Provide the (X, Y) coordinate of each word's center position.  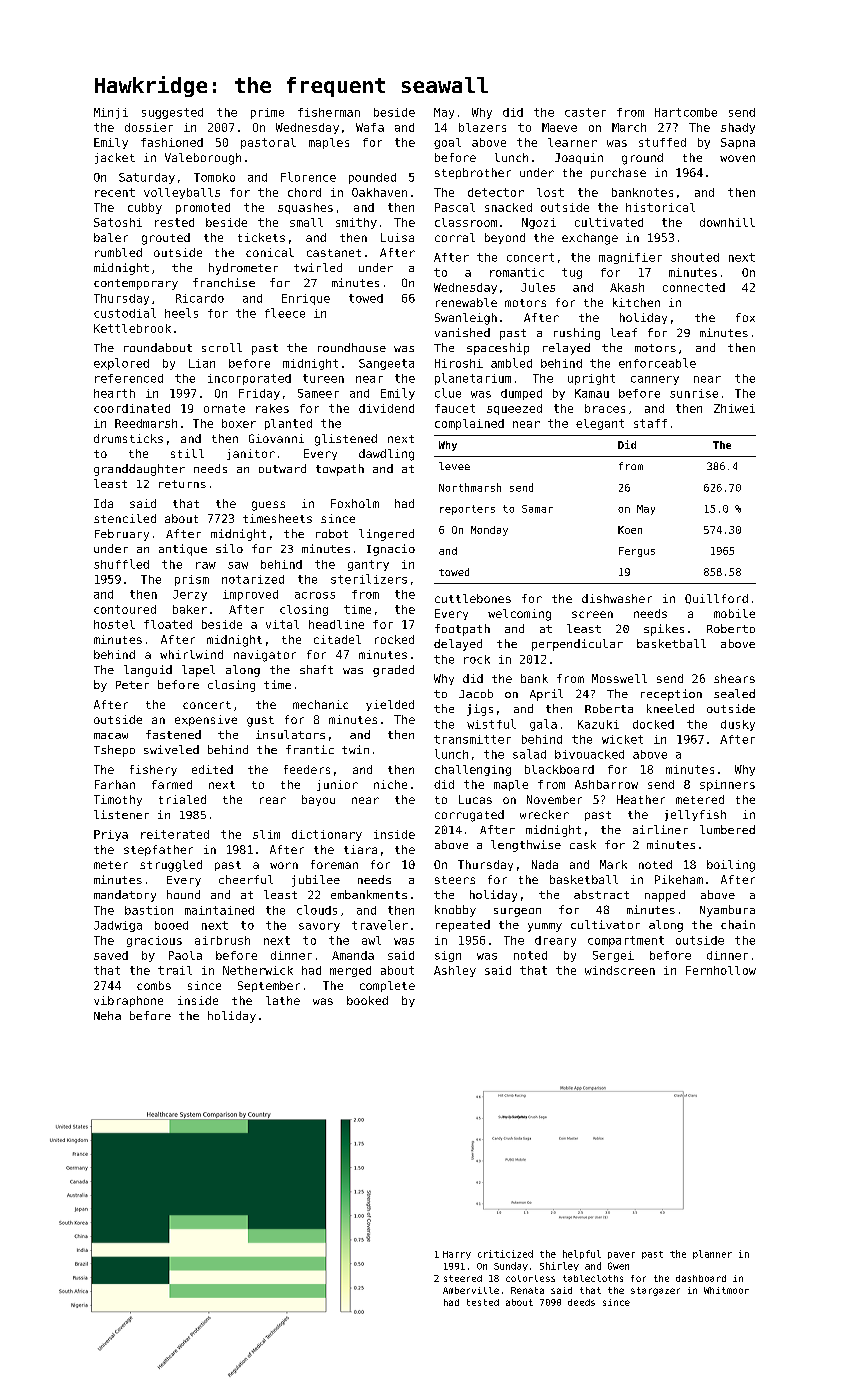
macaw (111, 736)
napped (665, 896)
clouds (317, 910)
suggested (172, 113)
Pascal (455, 207)
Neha (107, 1015)
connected (694, 287)
